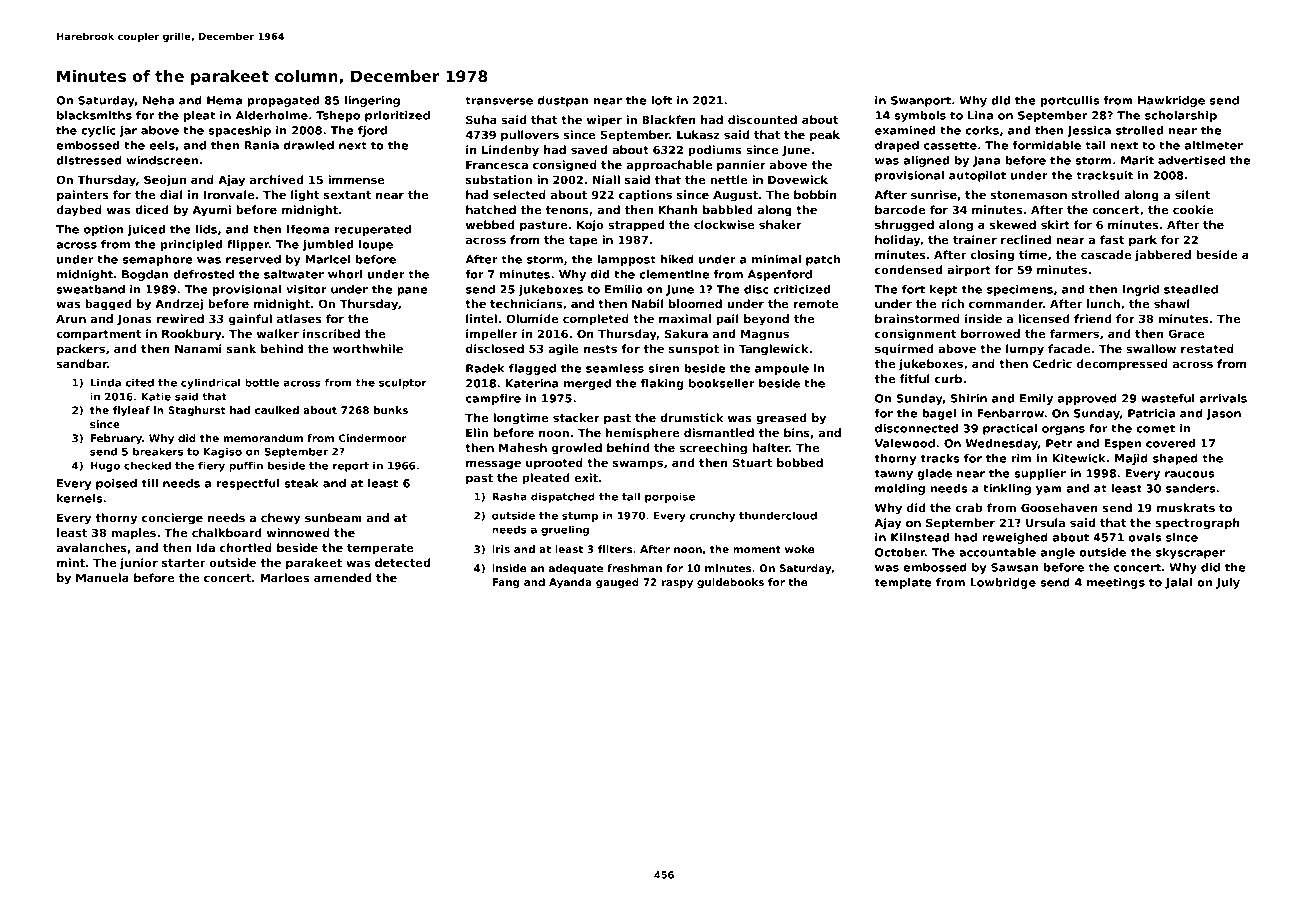 This image has height=924, width=1308. Describe the element at coordinates (248, 484) in the image. I see `respectful` at that location.
